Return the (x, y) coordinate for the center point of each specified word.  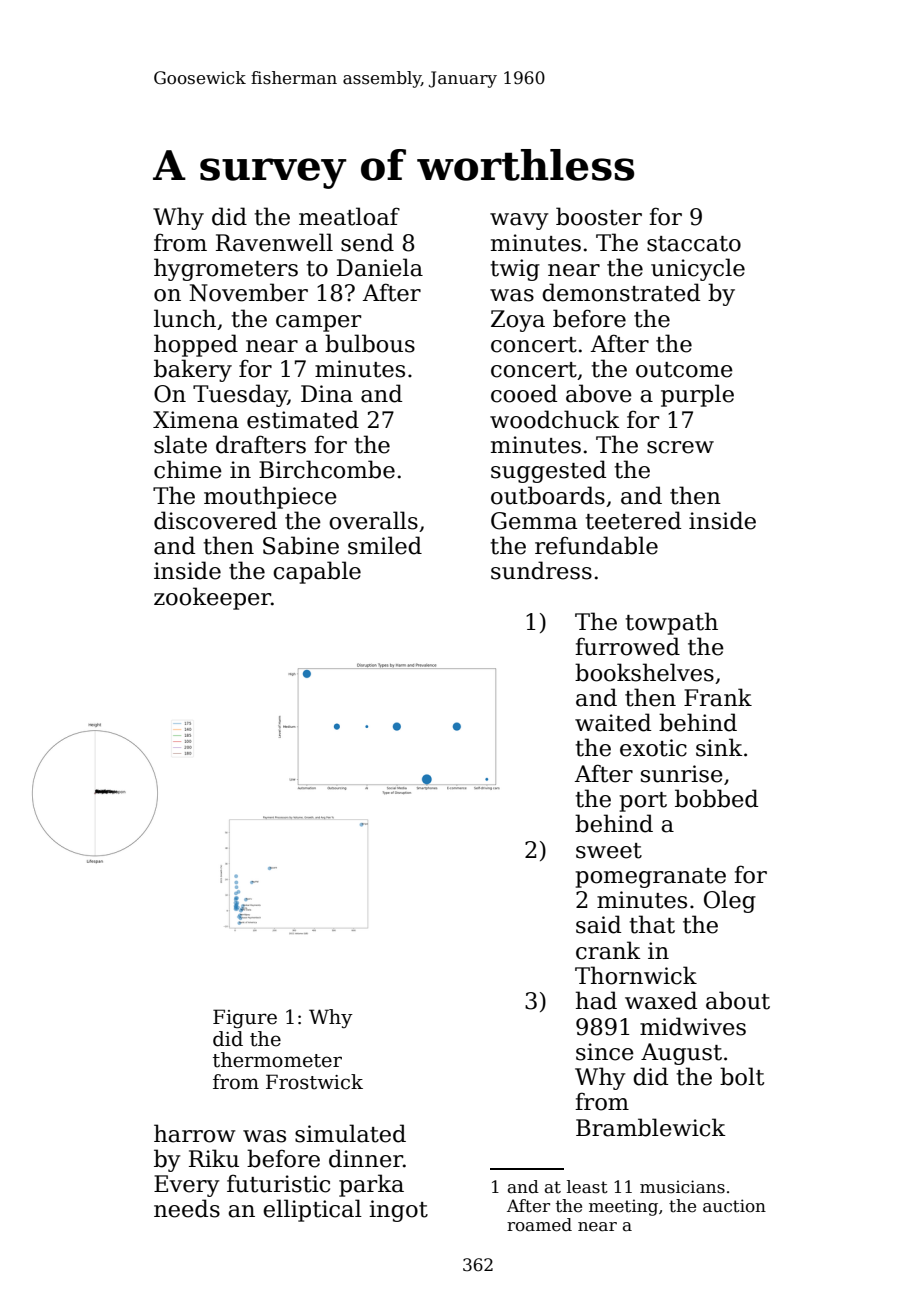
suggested (548, 471)
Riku (214, 1158)
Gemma (534, 521)
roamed (539, 1225)
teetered (633, 520)
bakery (193, 370)
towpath (671, 623)
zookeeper (212, 598)
